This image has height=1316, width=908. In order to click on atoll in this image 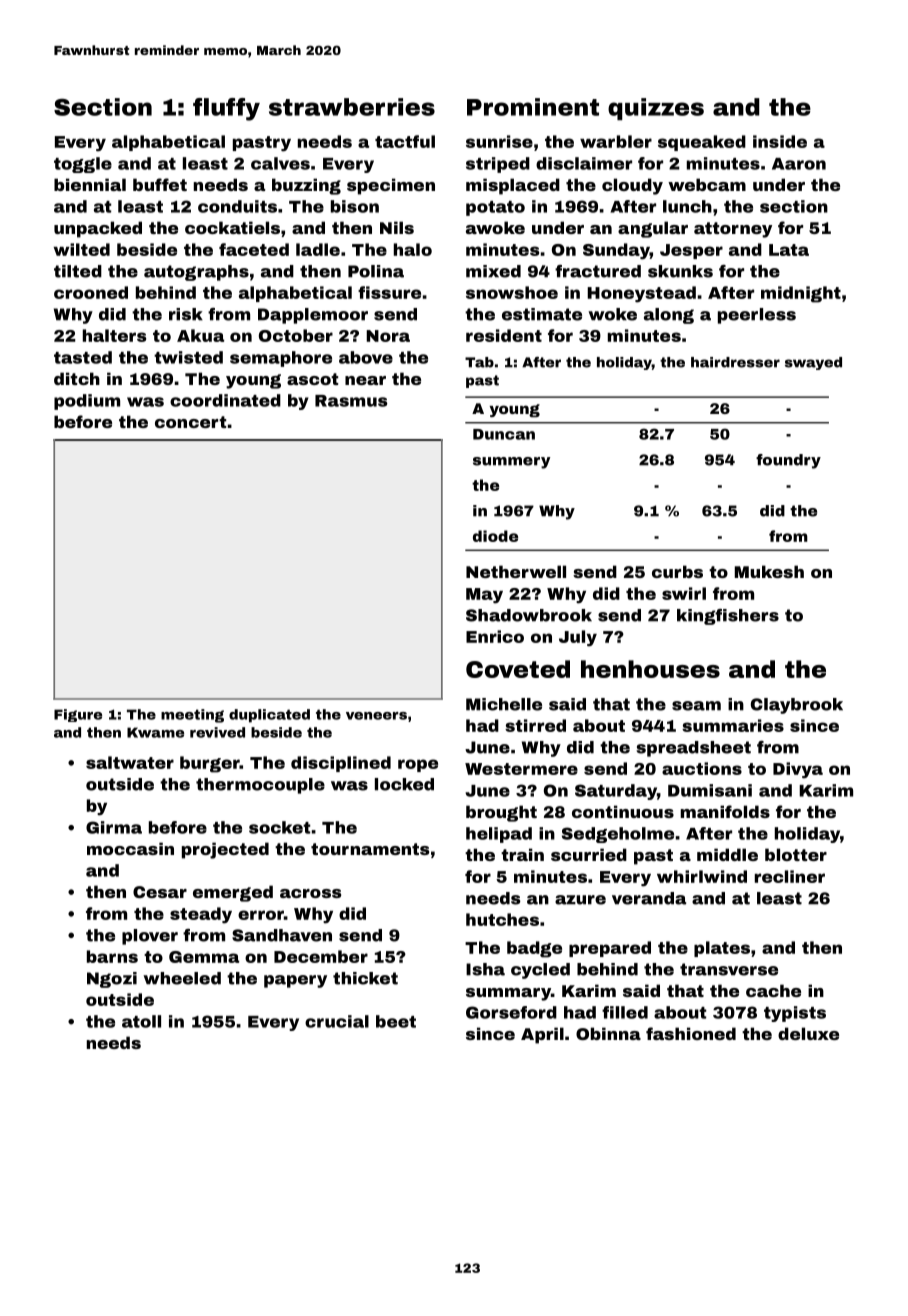, I will do `click(141, 1021)`.
